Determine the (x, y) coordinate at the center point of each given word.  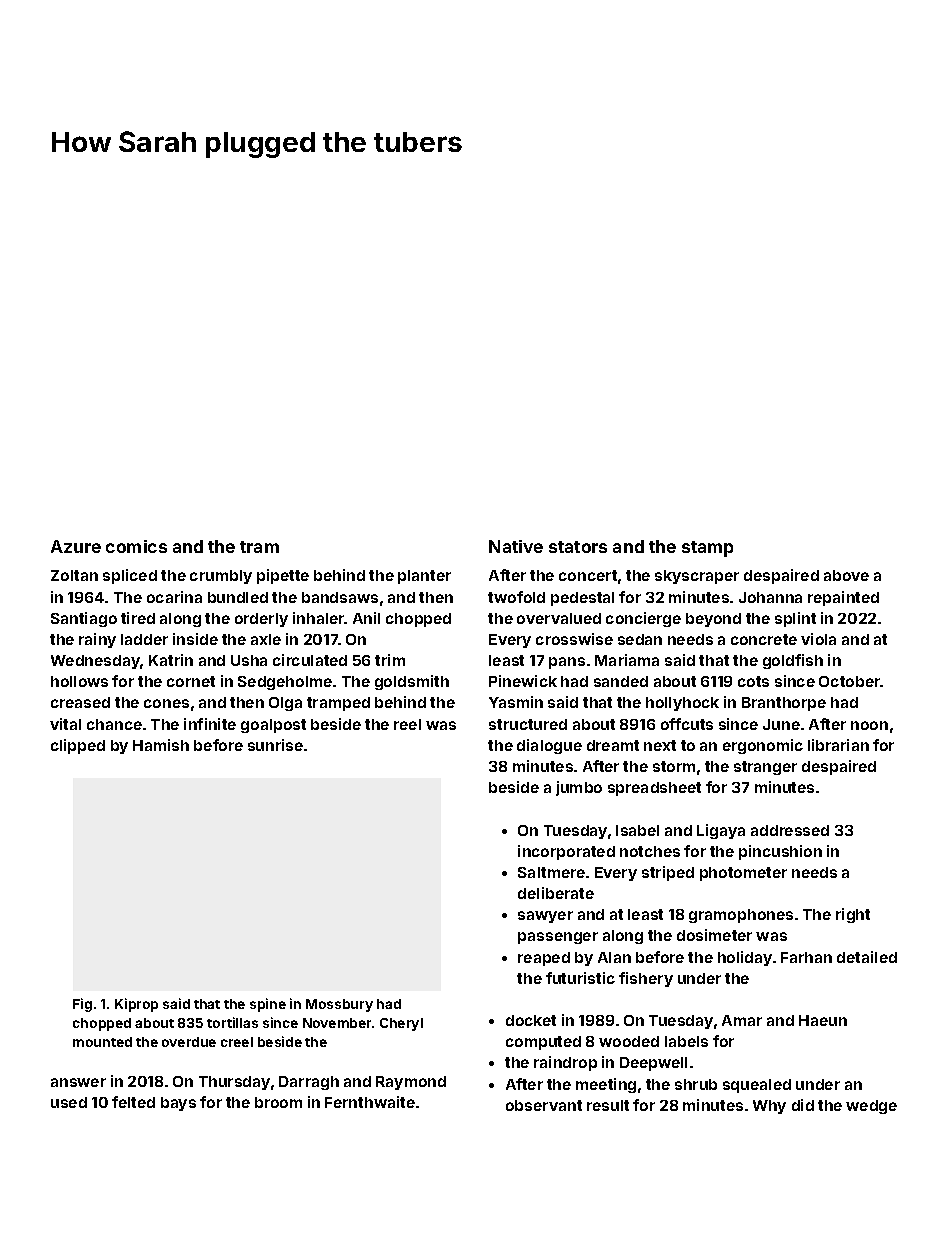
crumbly (221, 577)
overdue (189, 1042)
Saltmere (551, 872)
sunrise (275, 745)
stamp (707, 549)
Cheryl (401, 1024)
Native (516, 546)
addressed (790, 830)
